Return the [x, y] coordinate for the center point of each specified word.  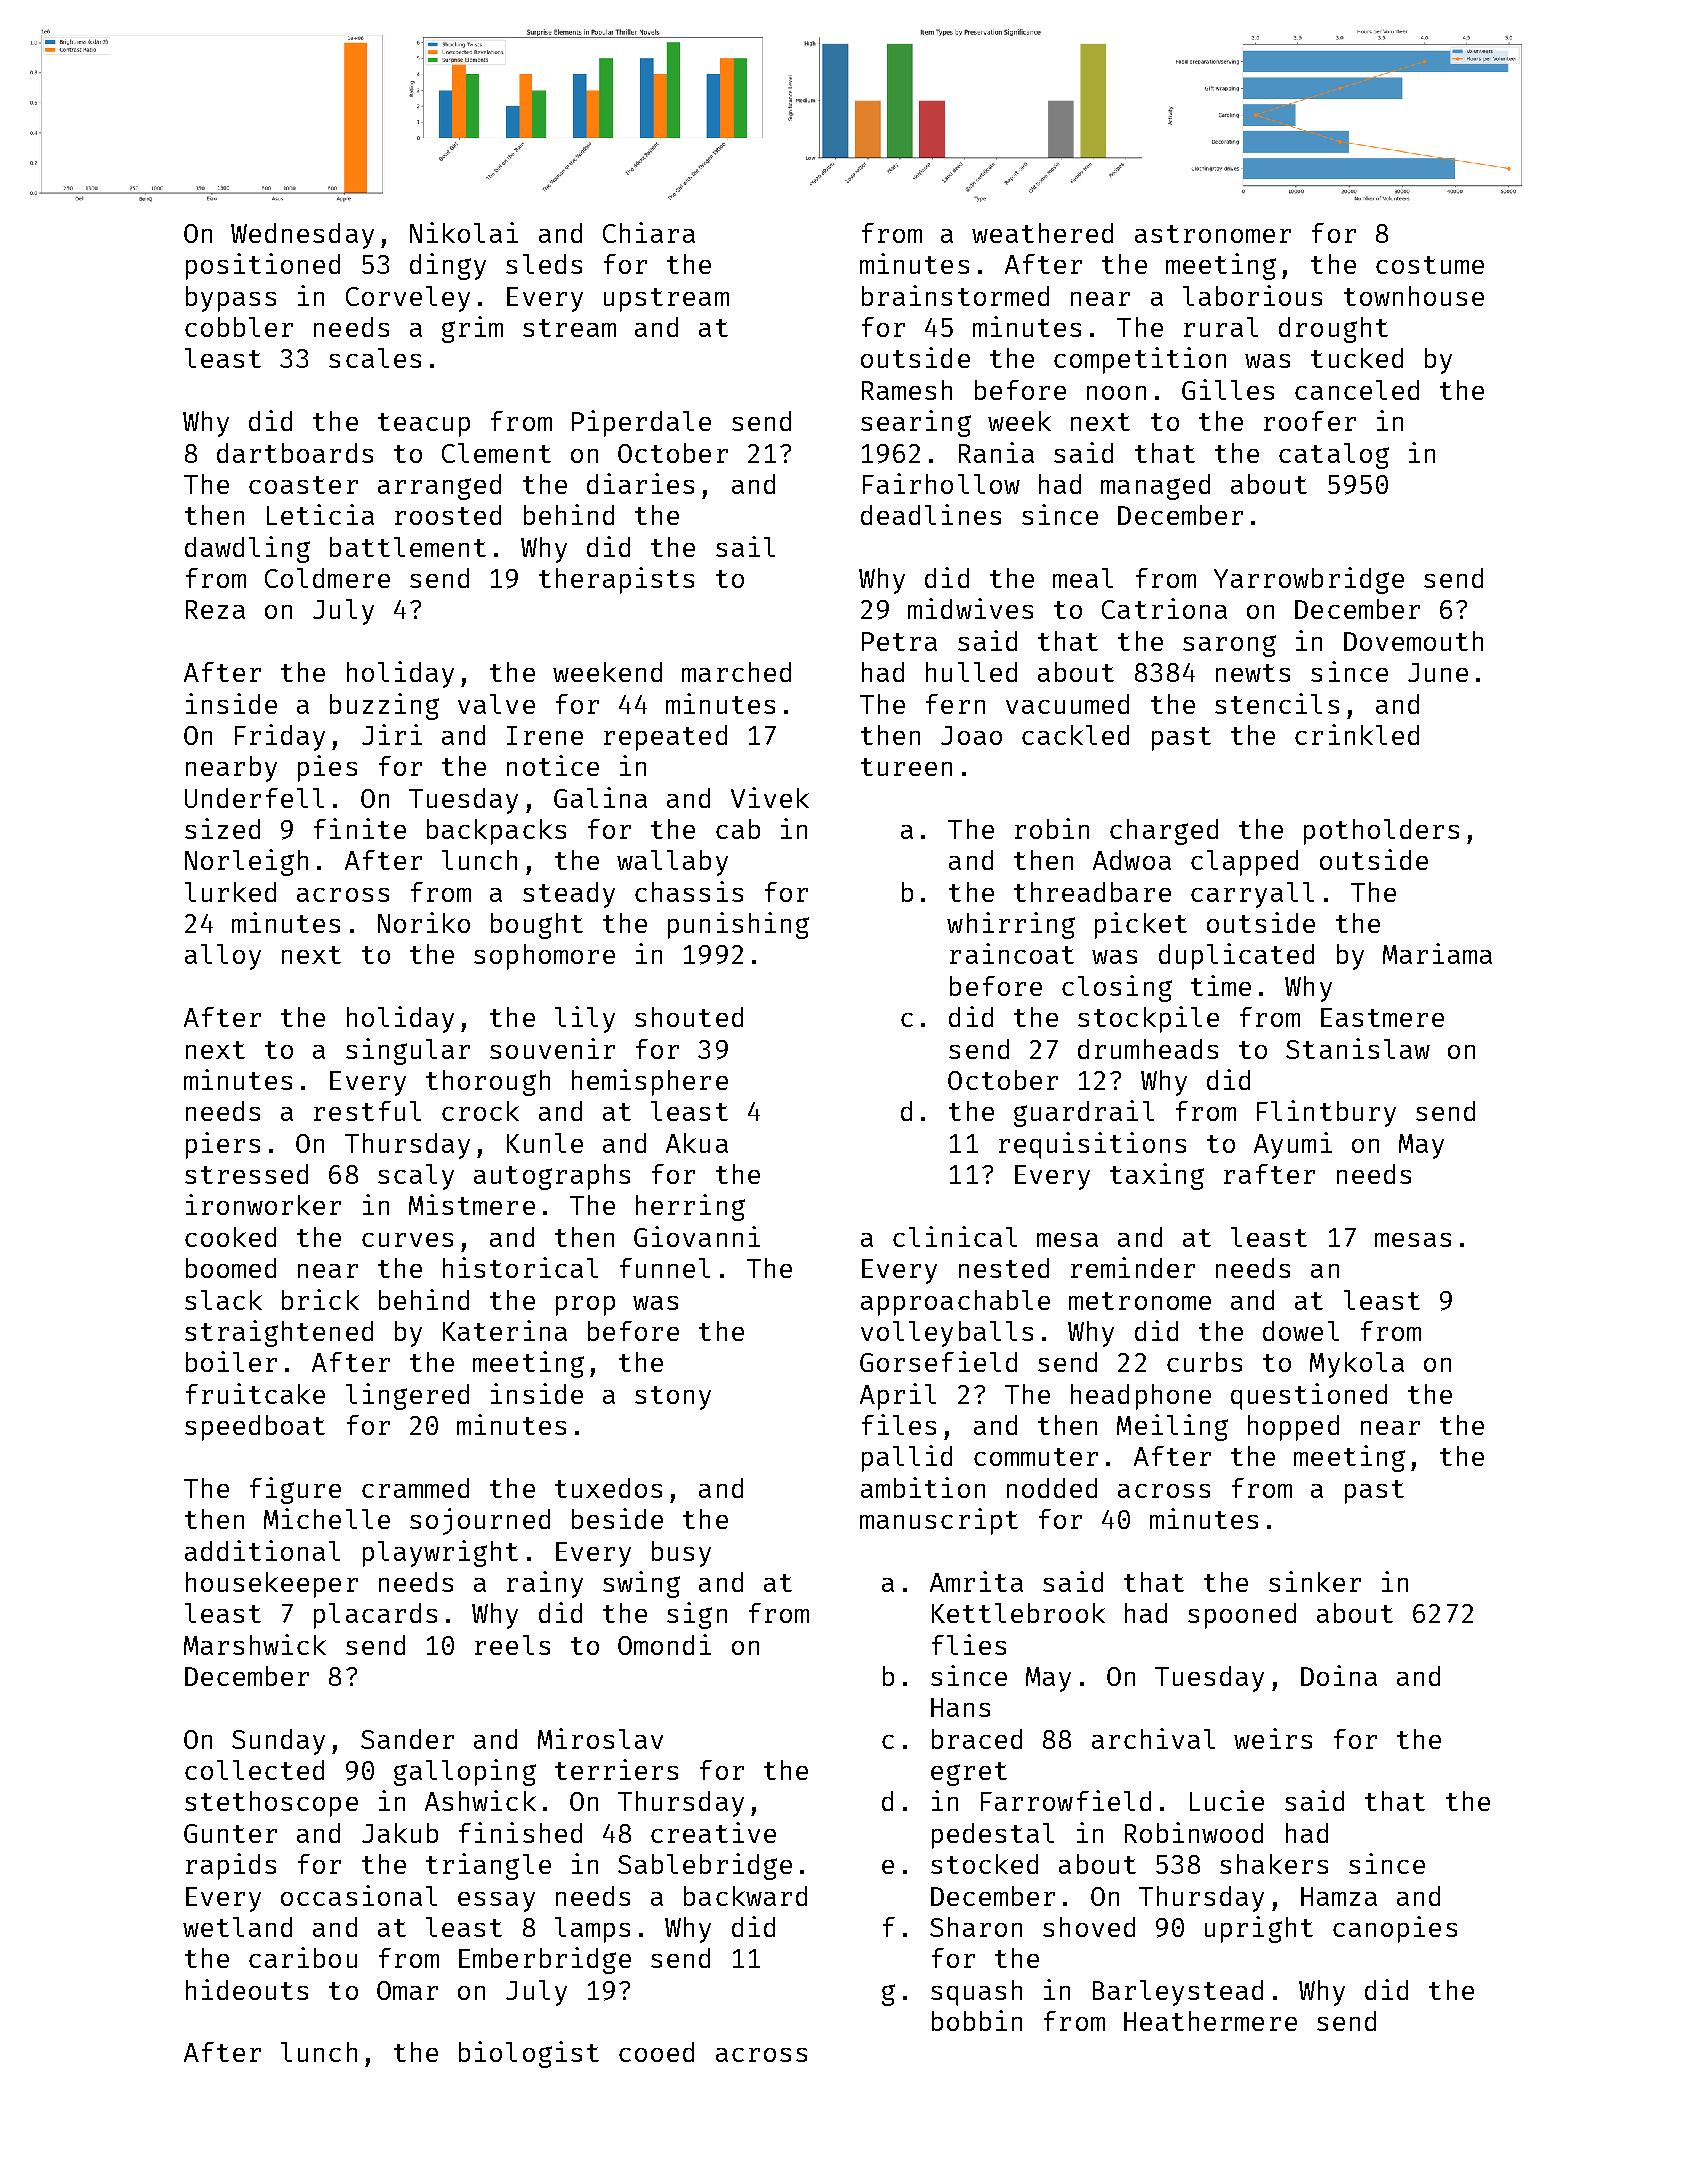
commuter [1036, 1457]
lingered [407, 1396]
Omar [407, 1990]
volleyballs [947, 1334]
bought [537, 926]
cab [738, 829]
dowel [1301, 1331]
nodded [1052, 1488]
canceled [1357, 390]
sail [745, 546]
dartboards [295, 453]
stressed [246, 1174]
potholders [1381, 832]
